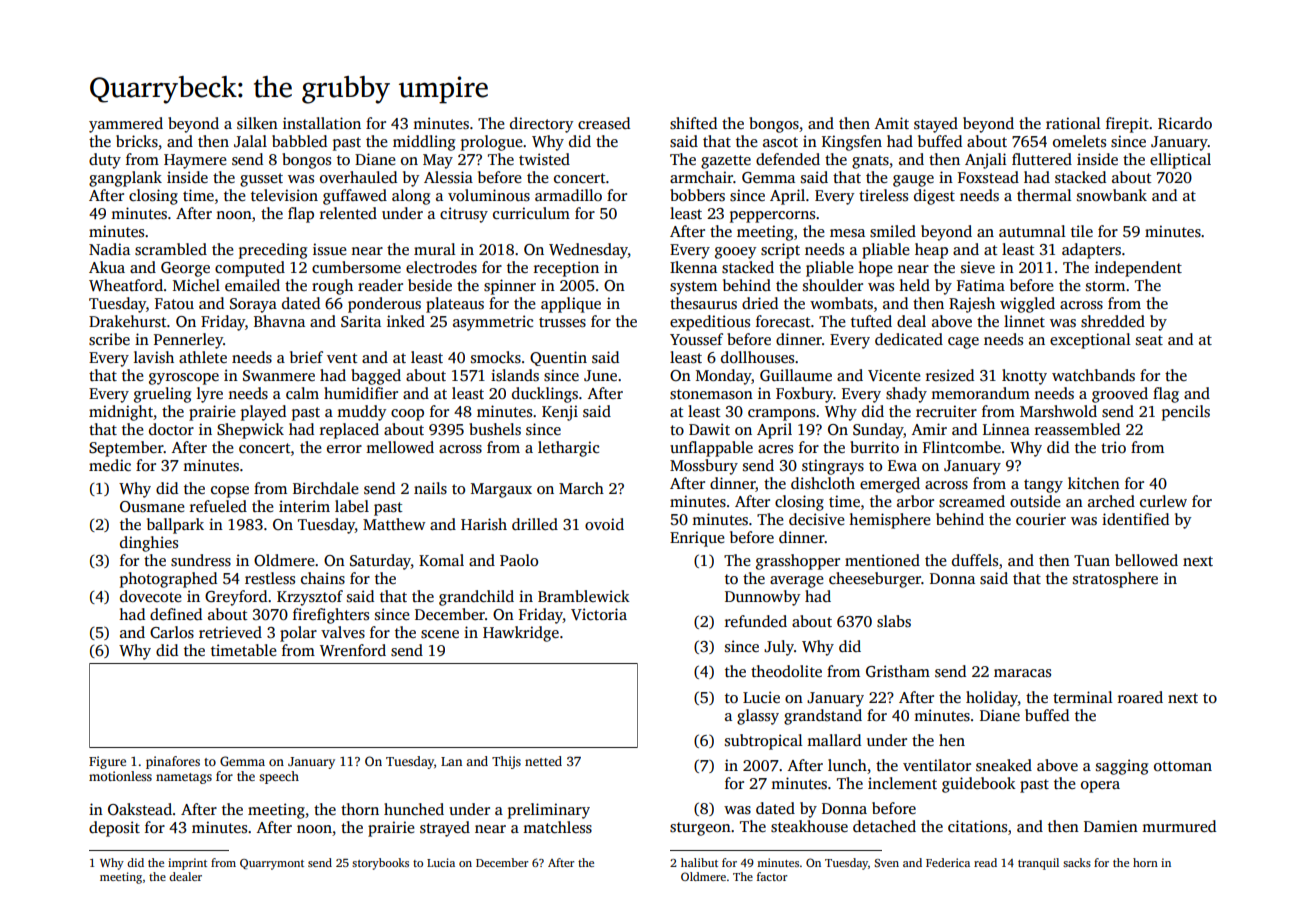 This document has width=1308, height=924. I want to click on held, so click(914, 285).
